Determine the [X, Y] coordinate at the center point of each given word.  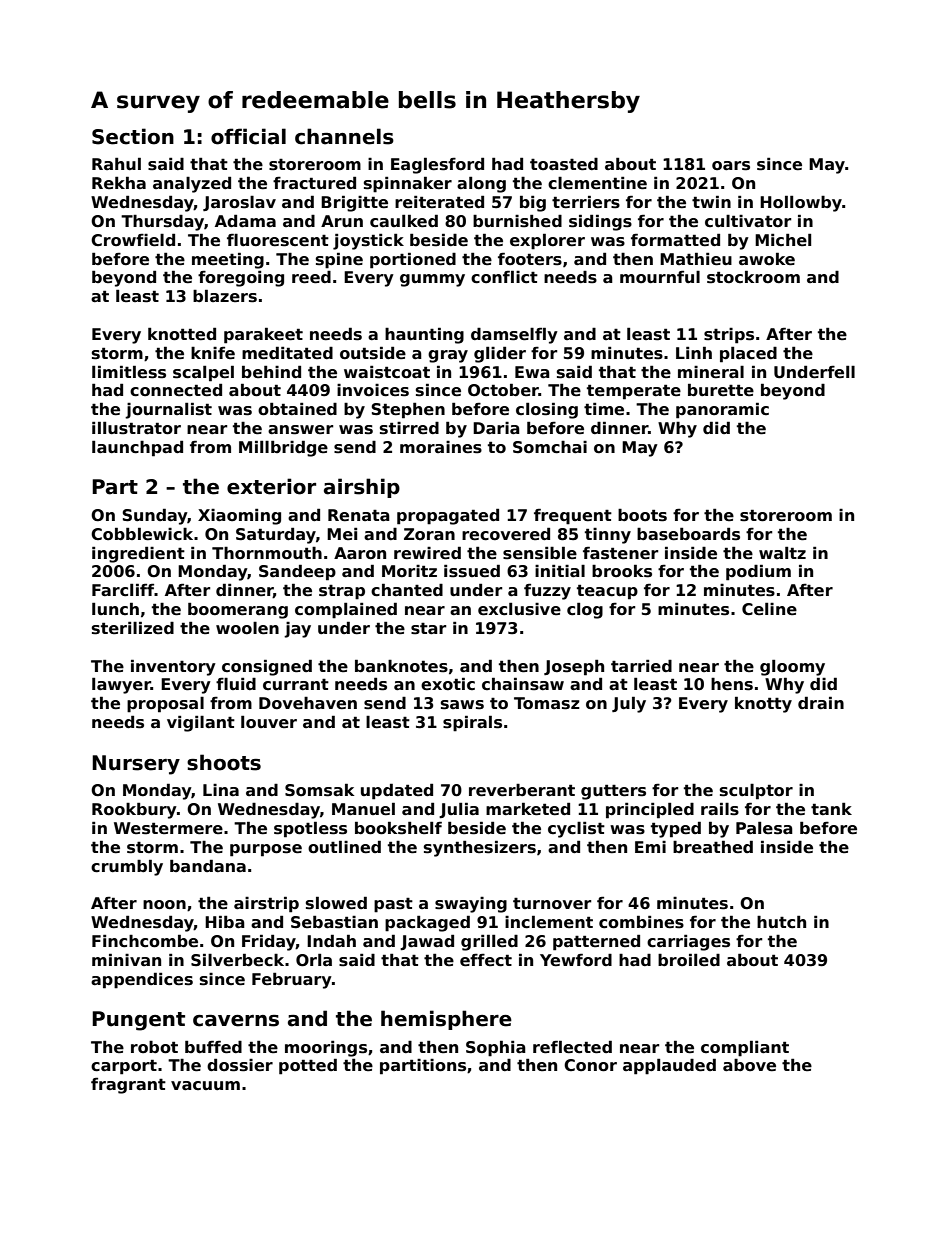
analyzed [192, 184]
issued [472, 571]
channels [344, 136]
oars [731, 166]
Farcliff [123, 590]
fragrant [128, 1086]
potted [308, 1066]
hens [732, 684]
